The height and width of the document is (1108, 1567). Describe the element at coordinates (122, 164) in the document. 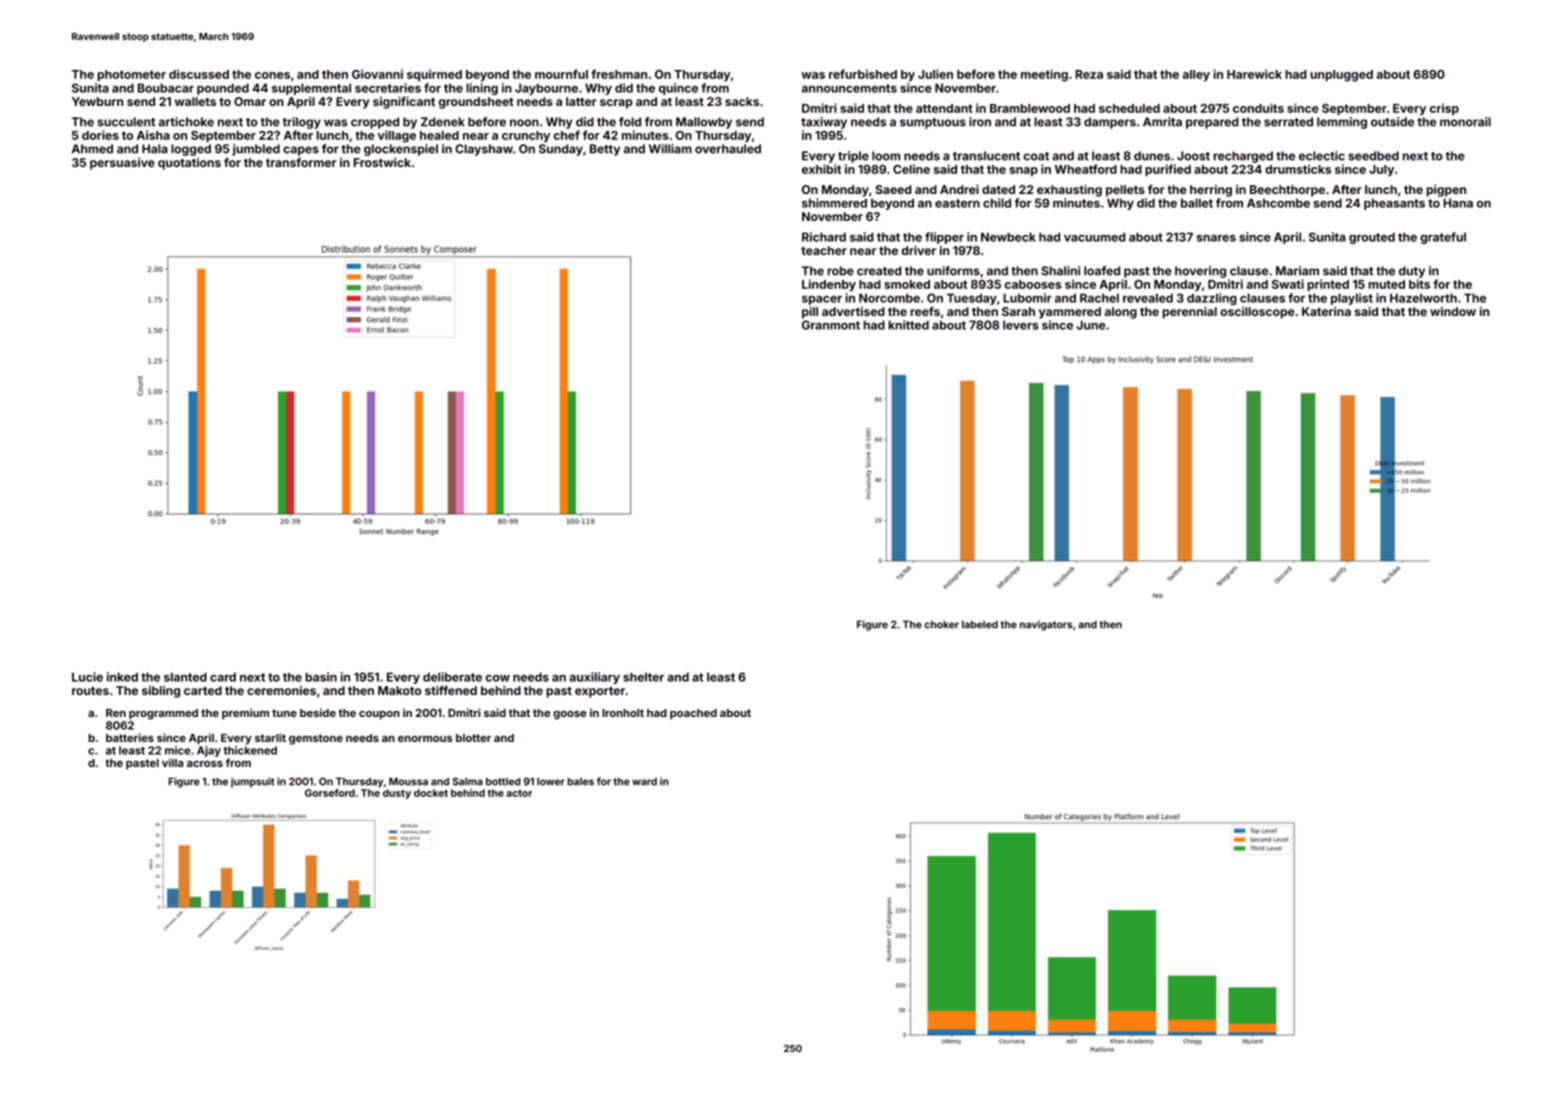

I see `persuasive` at that location.
